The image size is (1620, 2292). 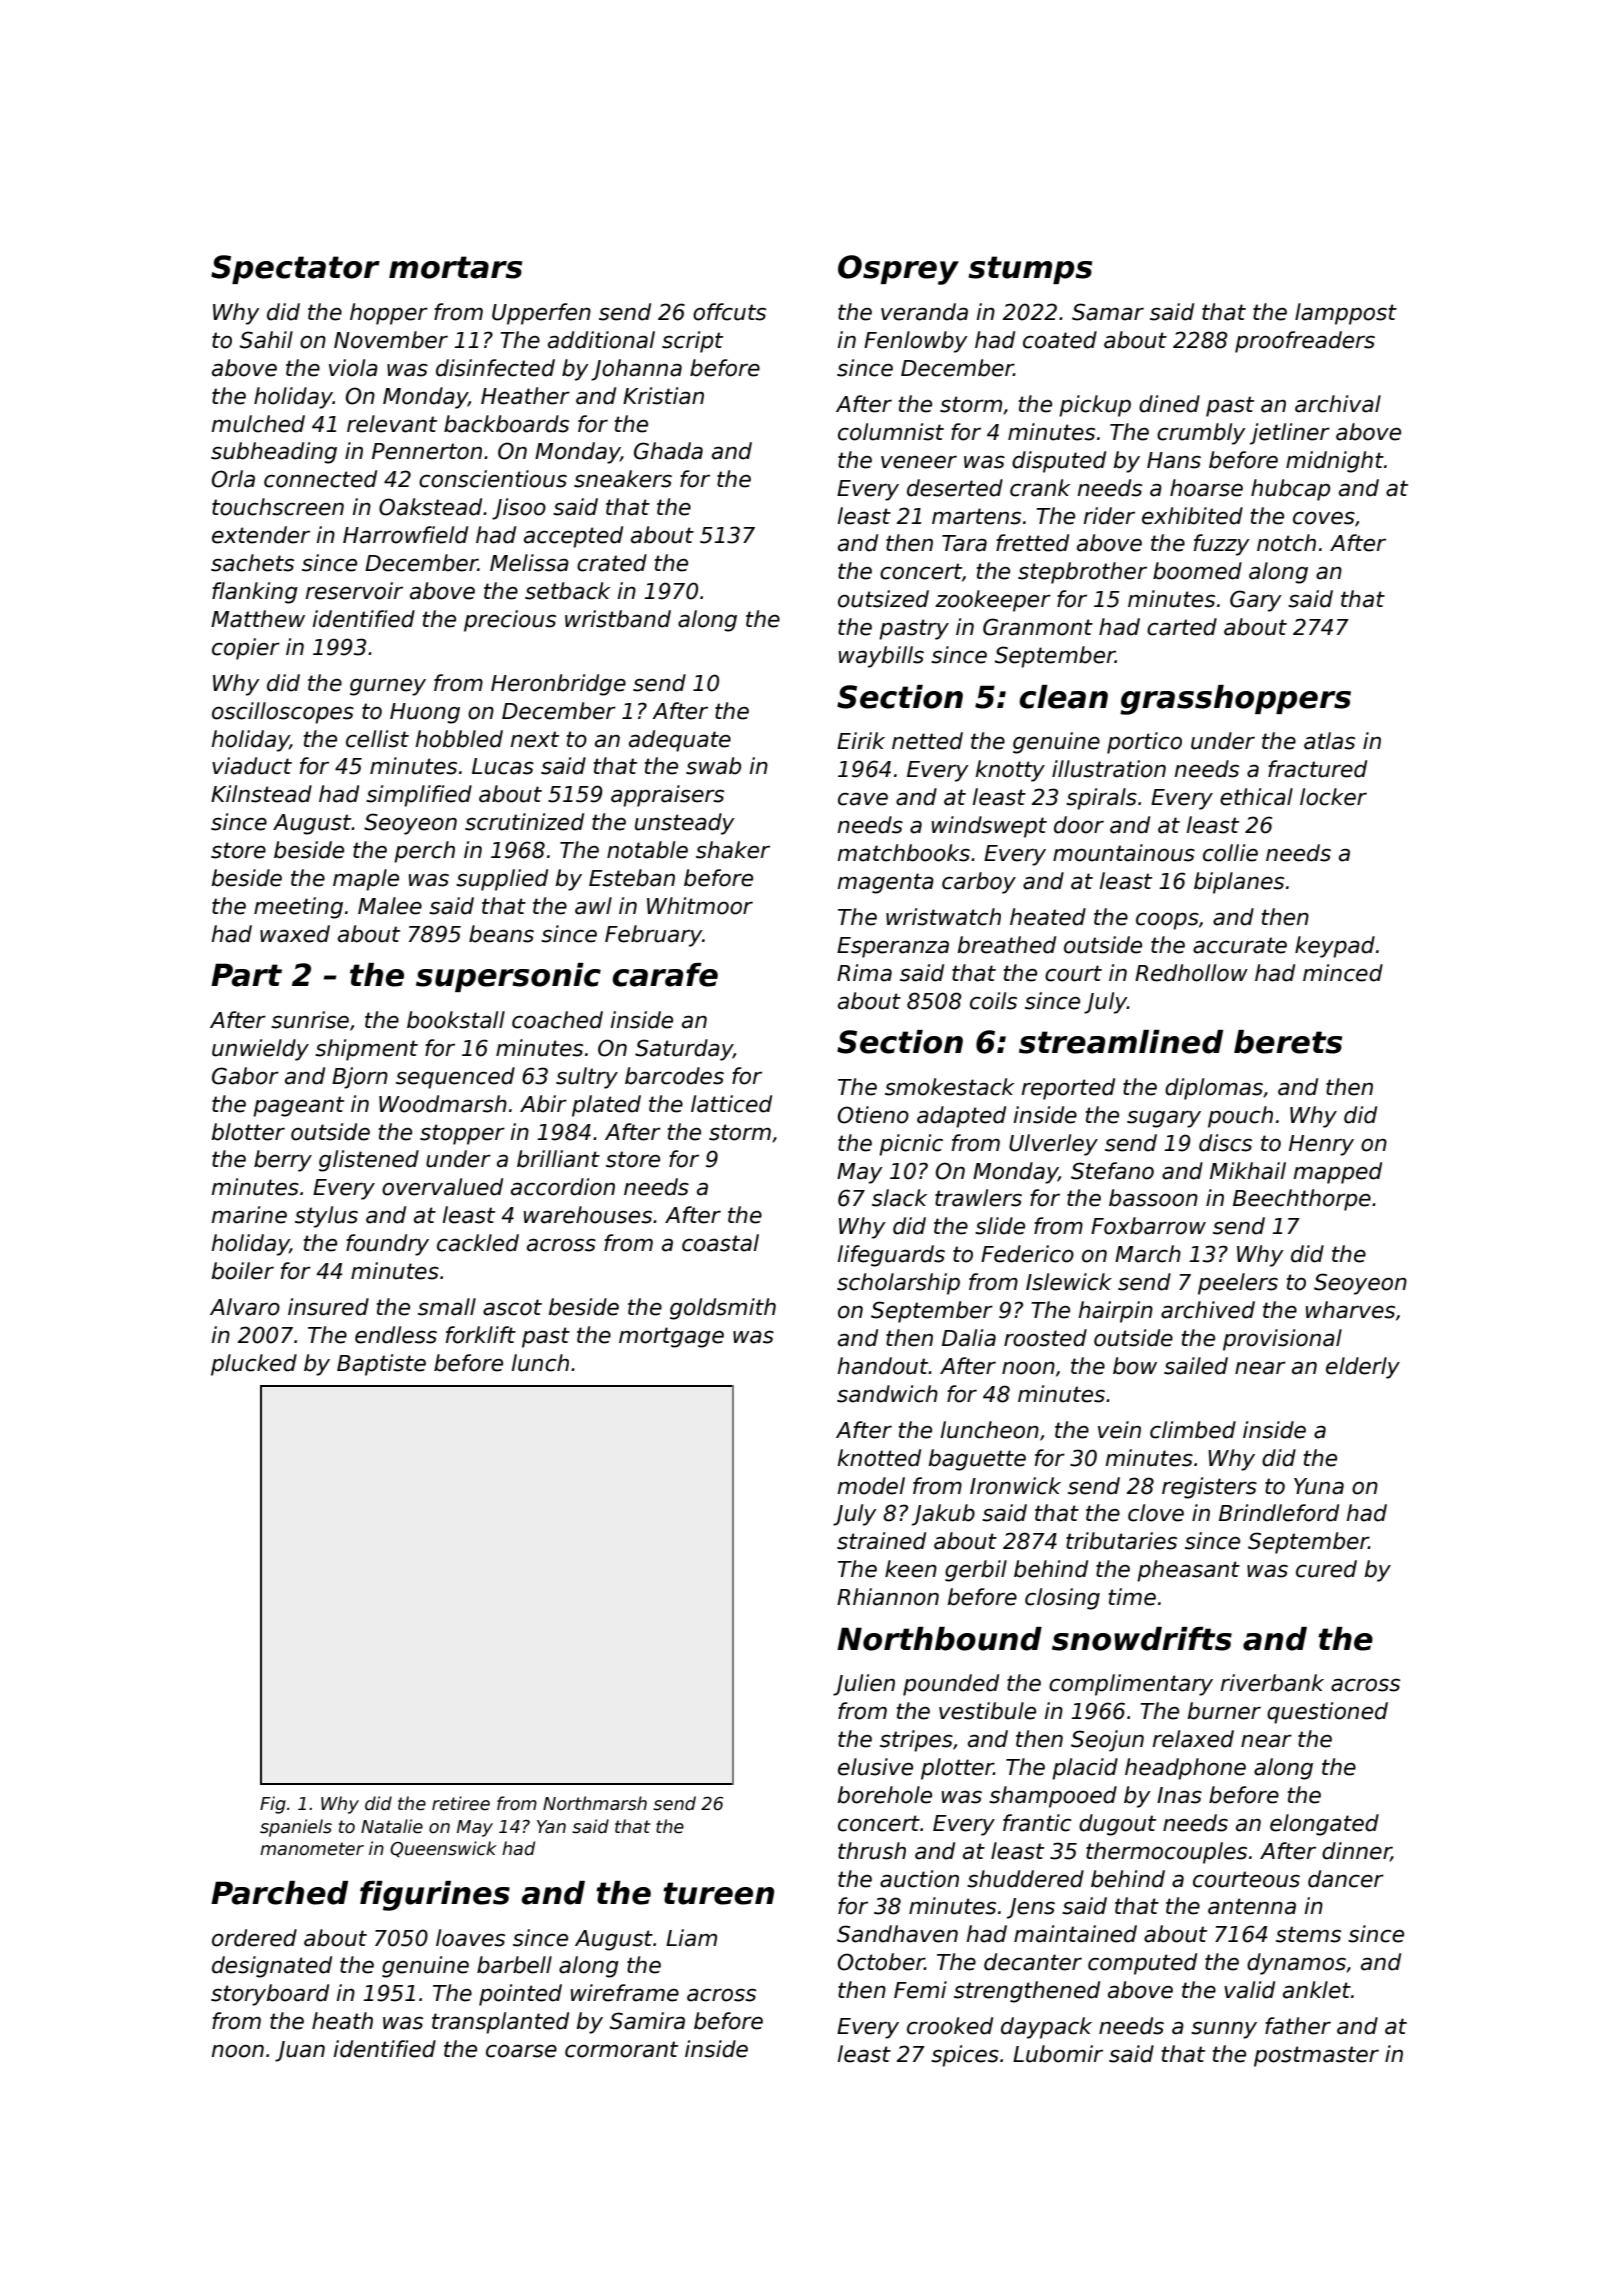 What do you see at coordinates (381, 1365) in the screenshot?
I see `Baptiste` at bounding box center [381, 1365].
